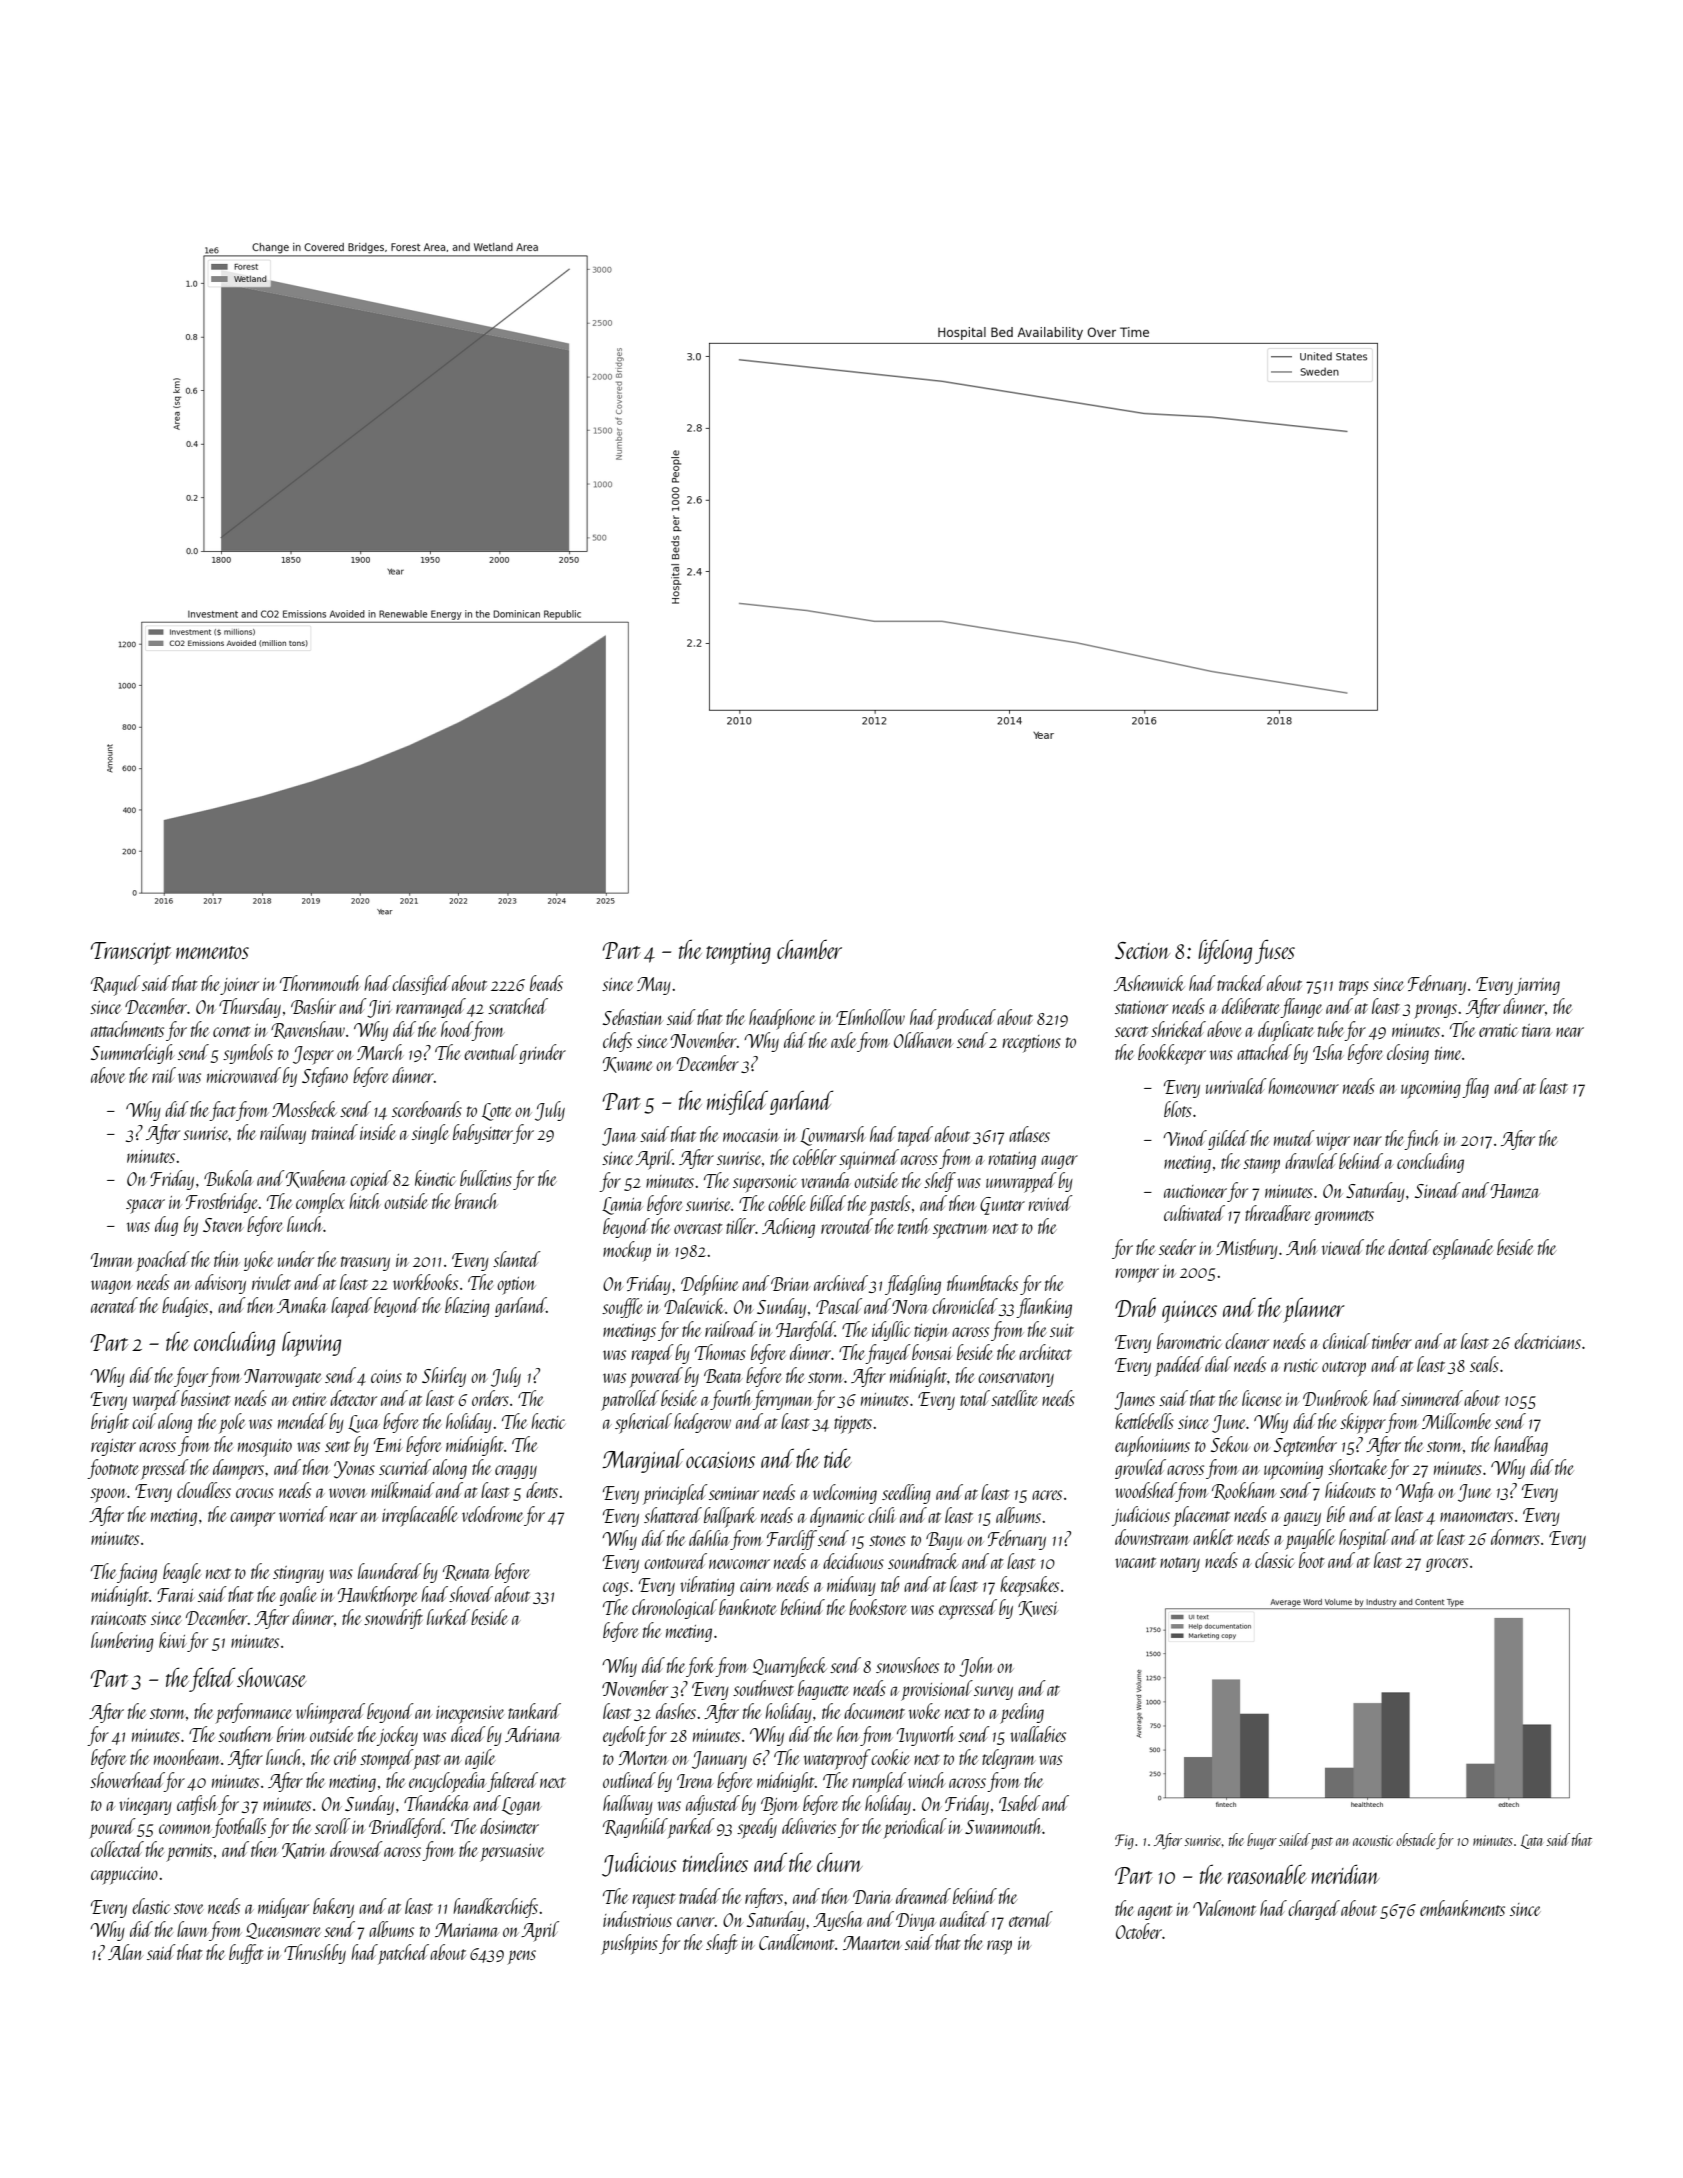 This image has width=1683, height=2178. What do you see at coordinates (710, 1285) in the image?
I see `Delphine` at bounding box center [710, 1285].
